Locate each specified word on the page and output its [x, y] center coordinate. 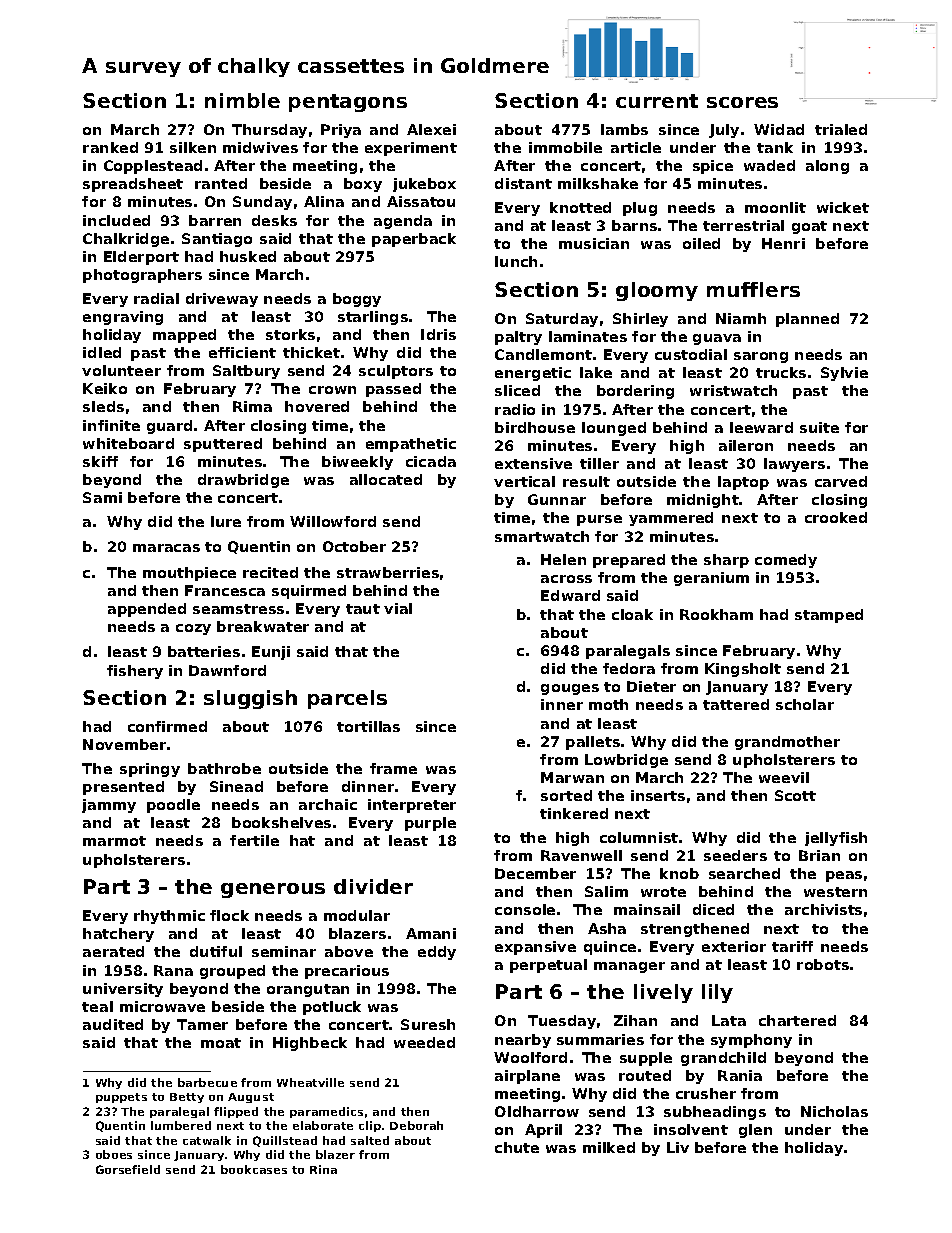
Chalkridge [126, 240]
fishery [135, 672]
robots [823, 964]
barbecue [207, 1082]
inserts [658, 795]
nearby [523, 1041]
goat [809, 227]
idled [102, 352]
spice [713, 167]
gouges [570, 689]
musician [594, 243]
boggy [357, 300]
